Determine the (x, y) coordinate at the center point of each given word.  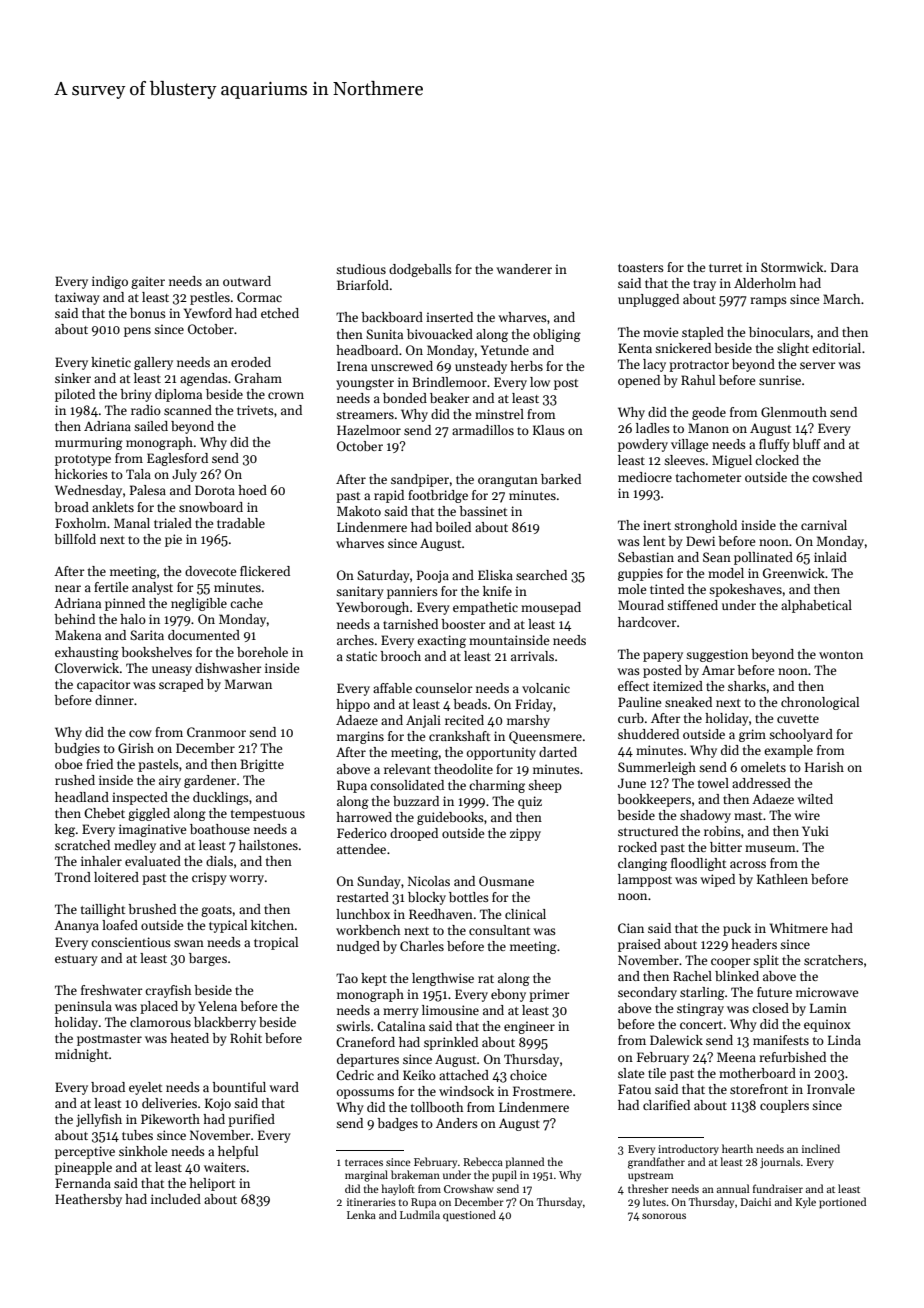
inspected (140, 798)
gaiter (148, 282)
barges (208, 959)
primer (549, 995)
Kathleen (782, 879)
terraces (364, 1162)
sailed (151, 426)
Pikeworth (170, 1119)
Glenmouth (794, 412)
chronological (820, 703)
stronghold (705, 526)
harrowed (364, 817)
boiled (453, 527)
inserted (449, 317)
